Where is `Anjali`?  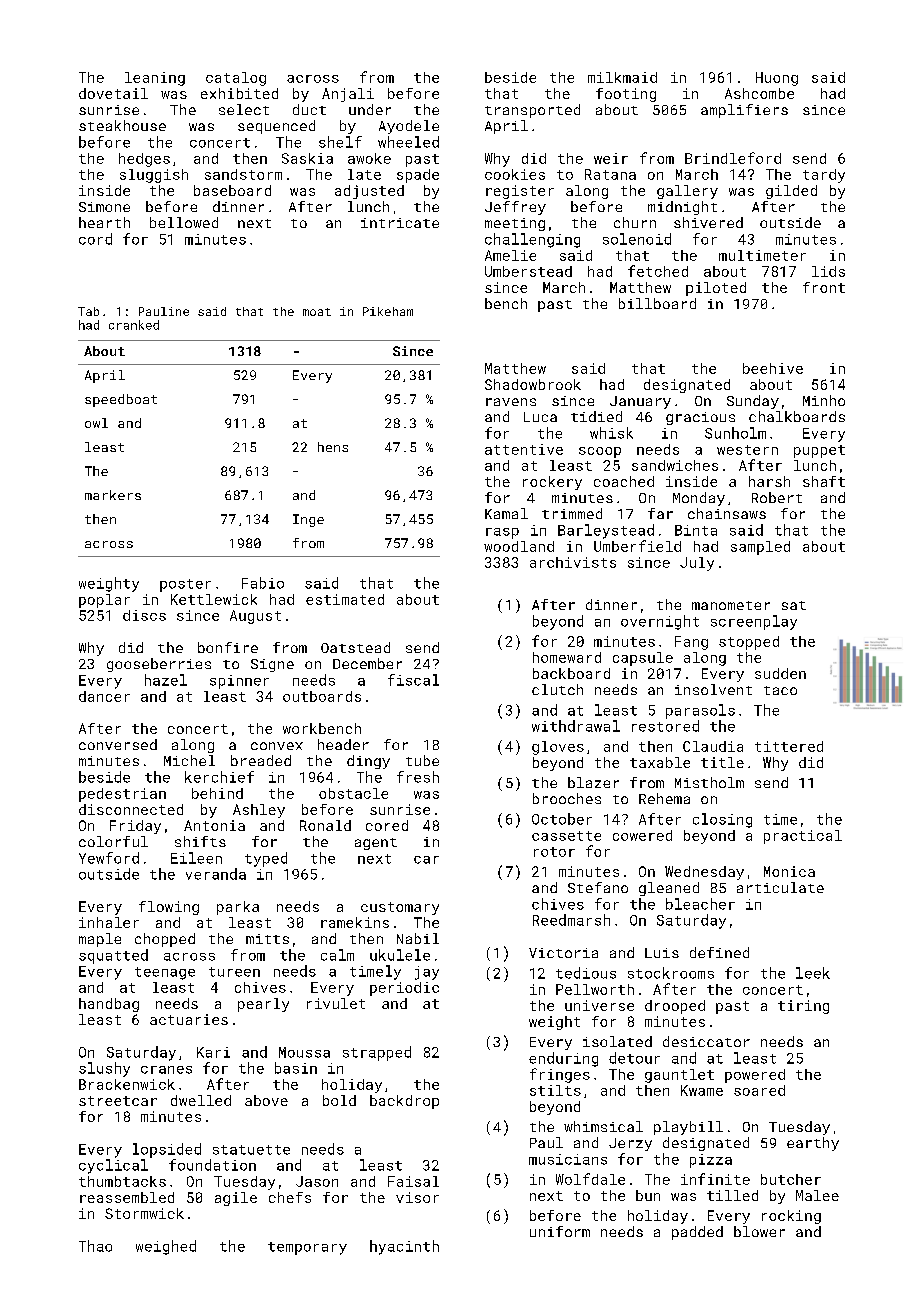
Anjali is located at coordinates (348, 95).
